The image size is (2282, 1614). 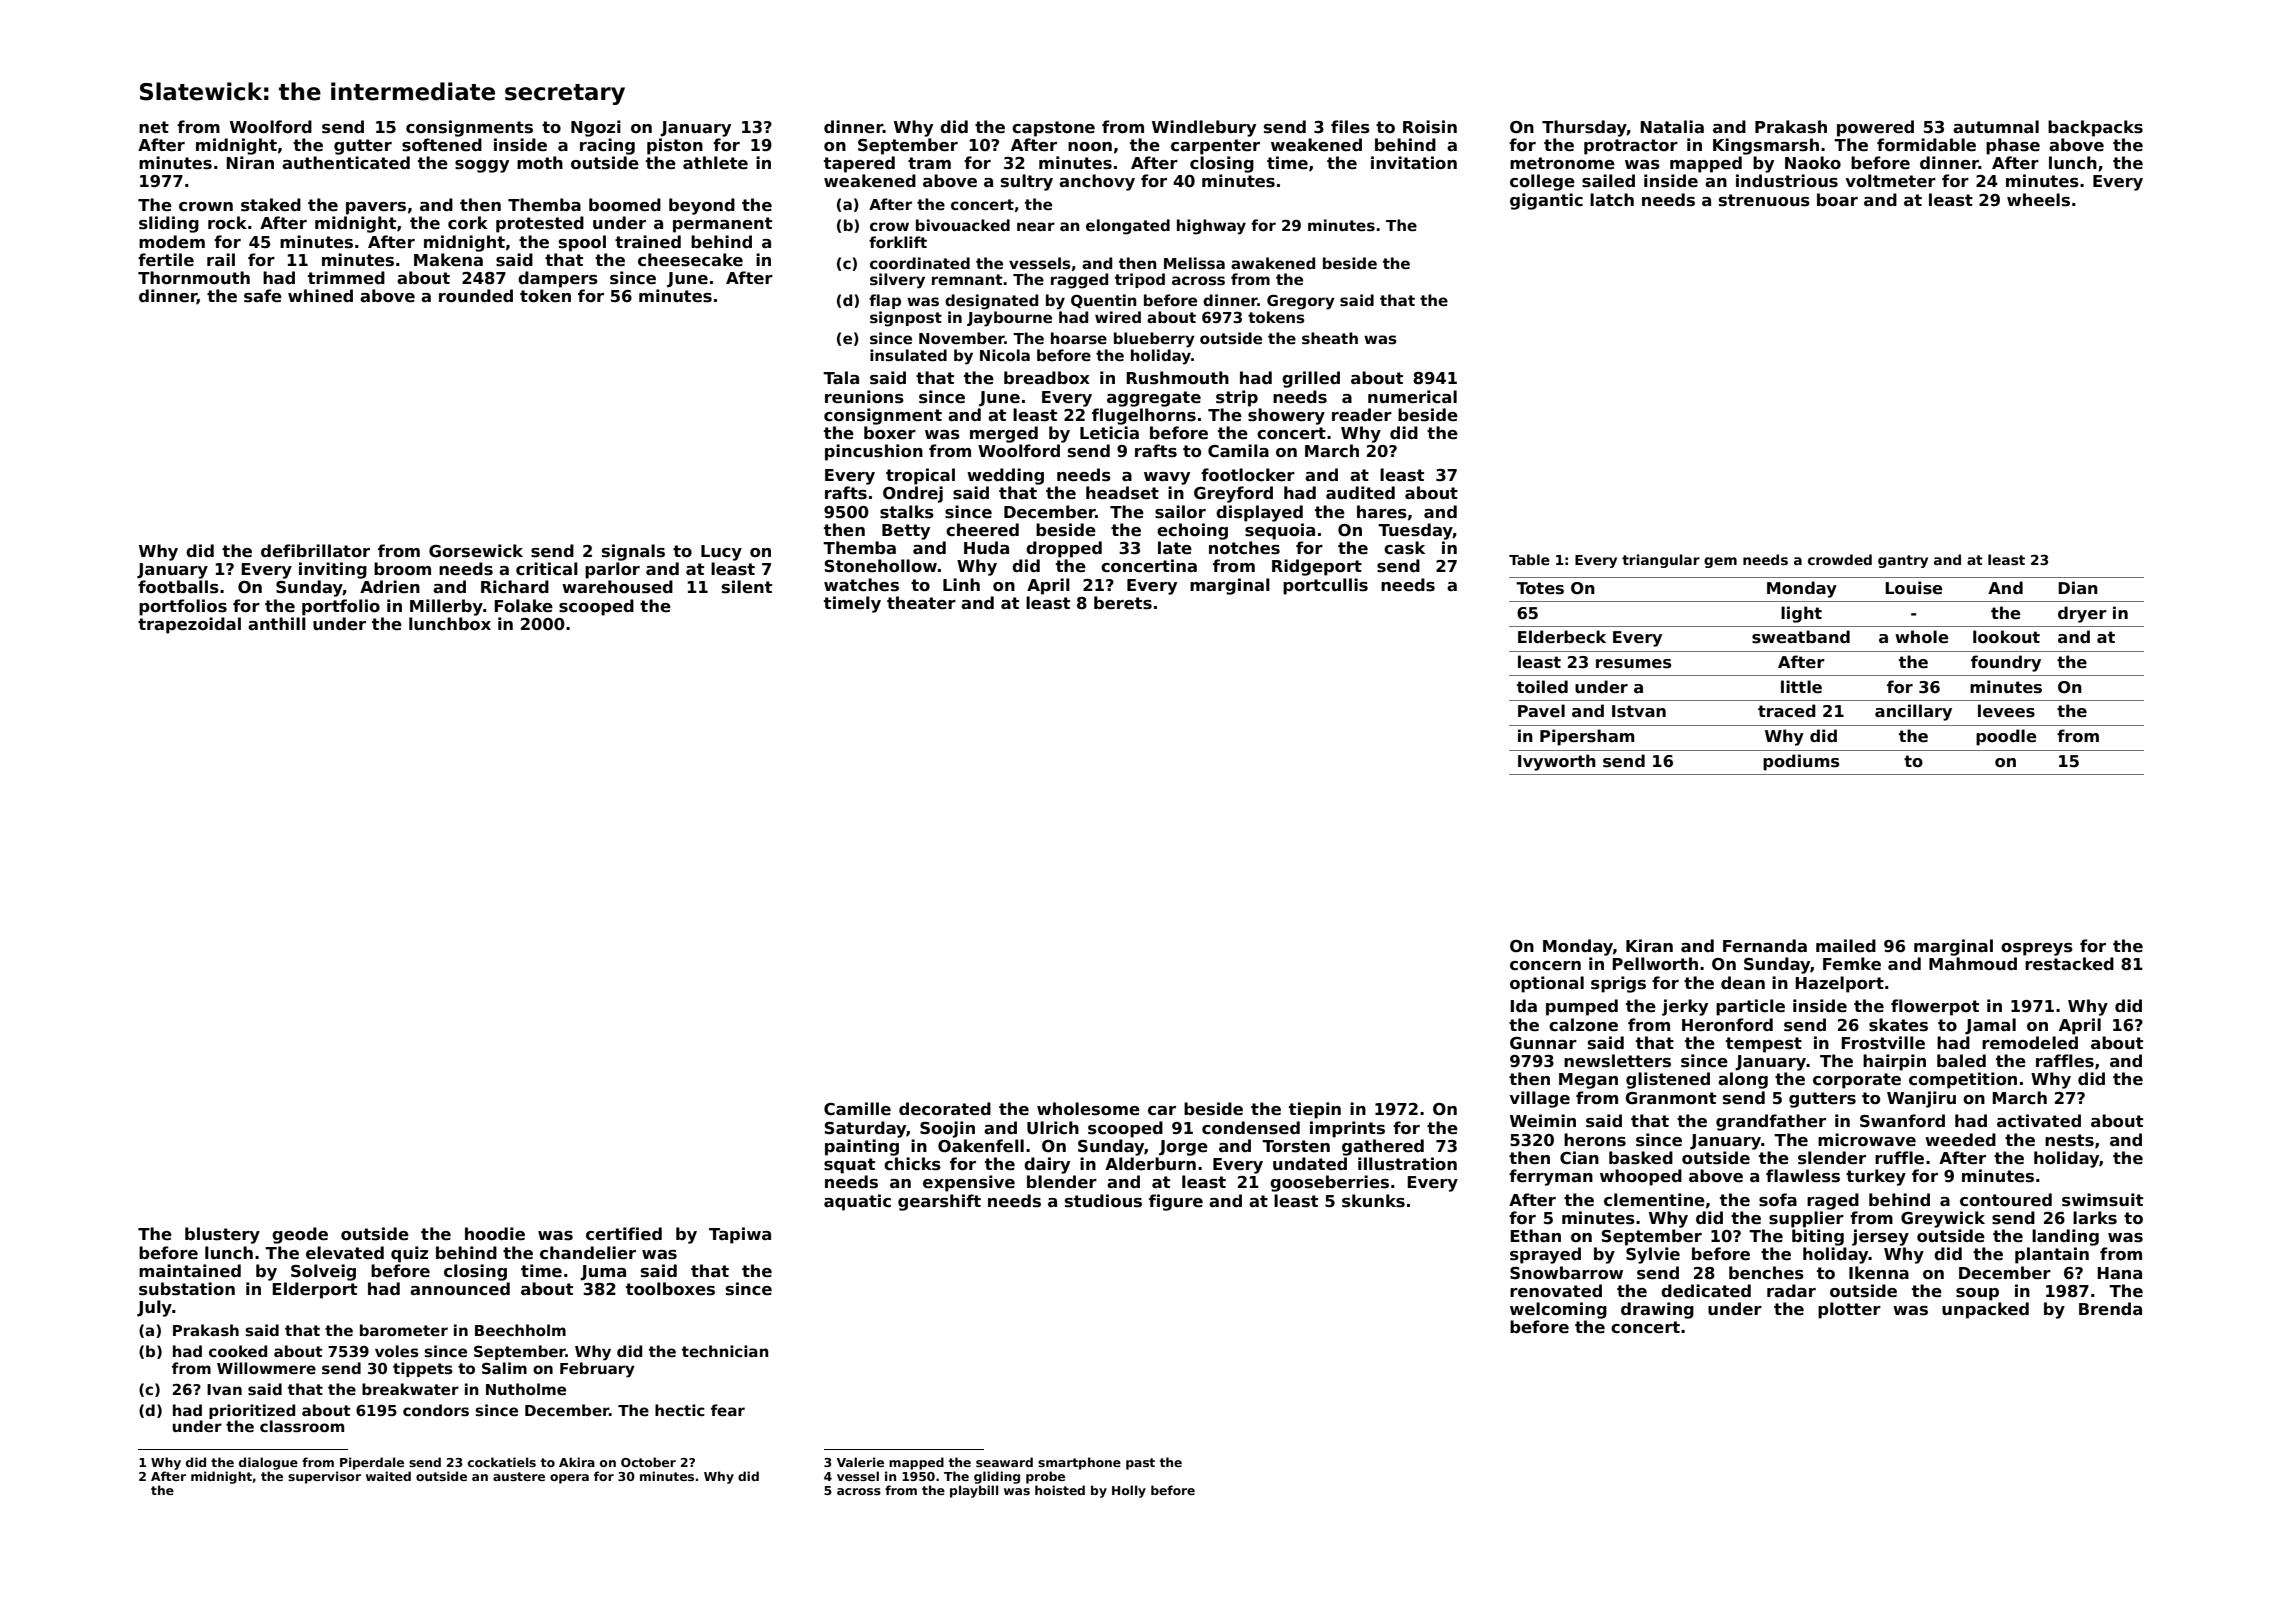 I want to click on portcullis, so click(x=1325, y=586).
